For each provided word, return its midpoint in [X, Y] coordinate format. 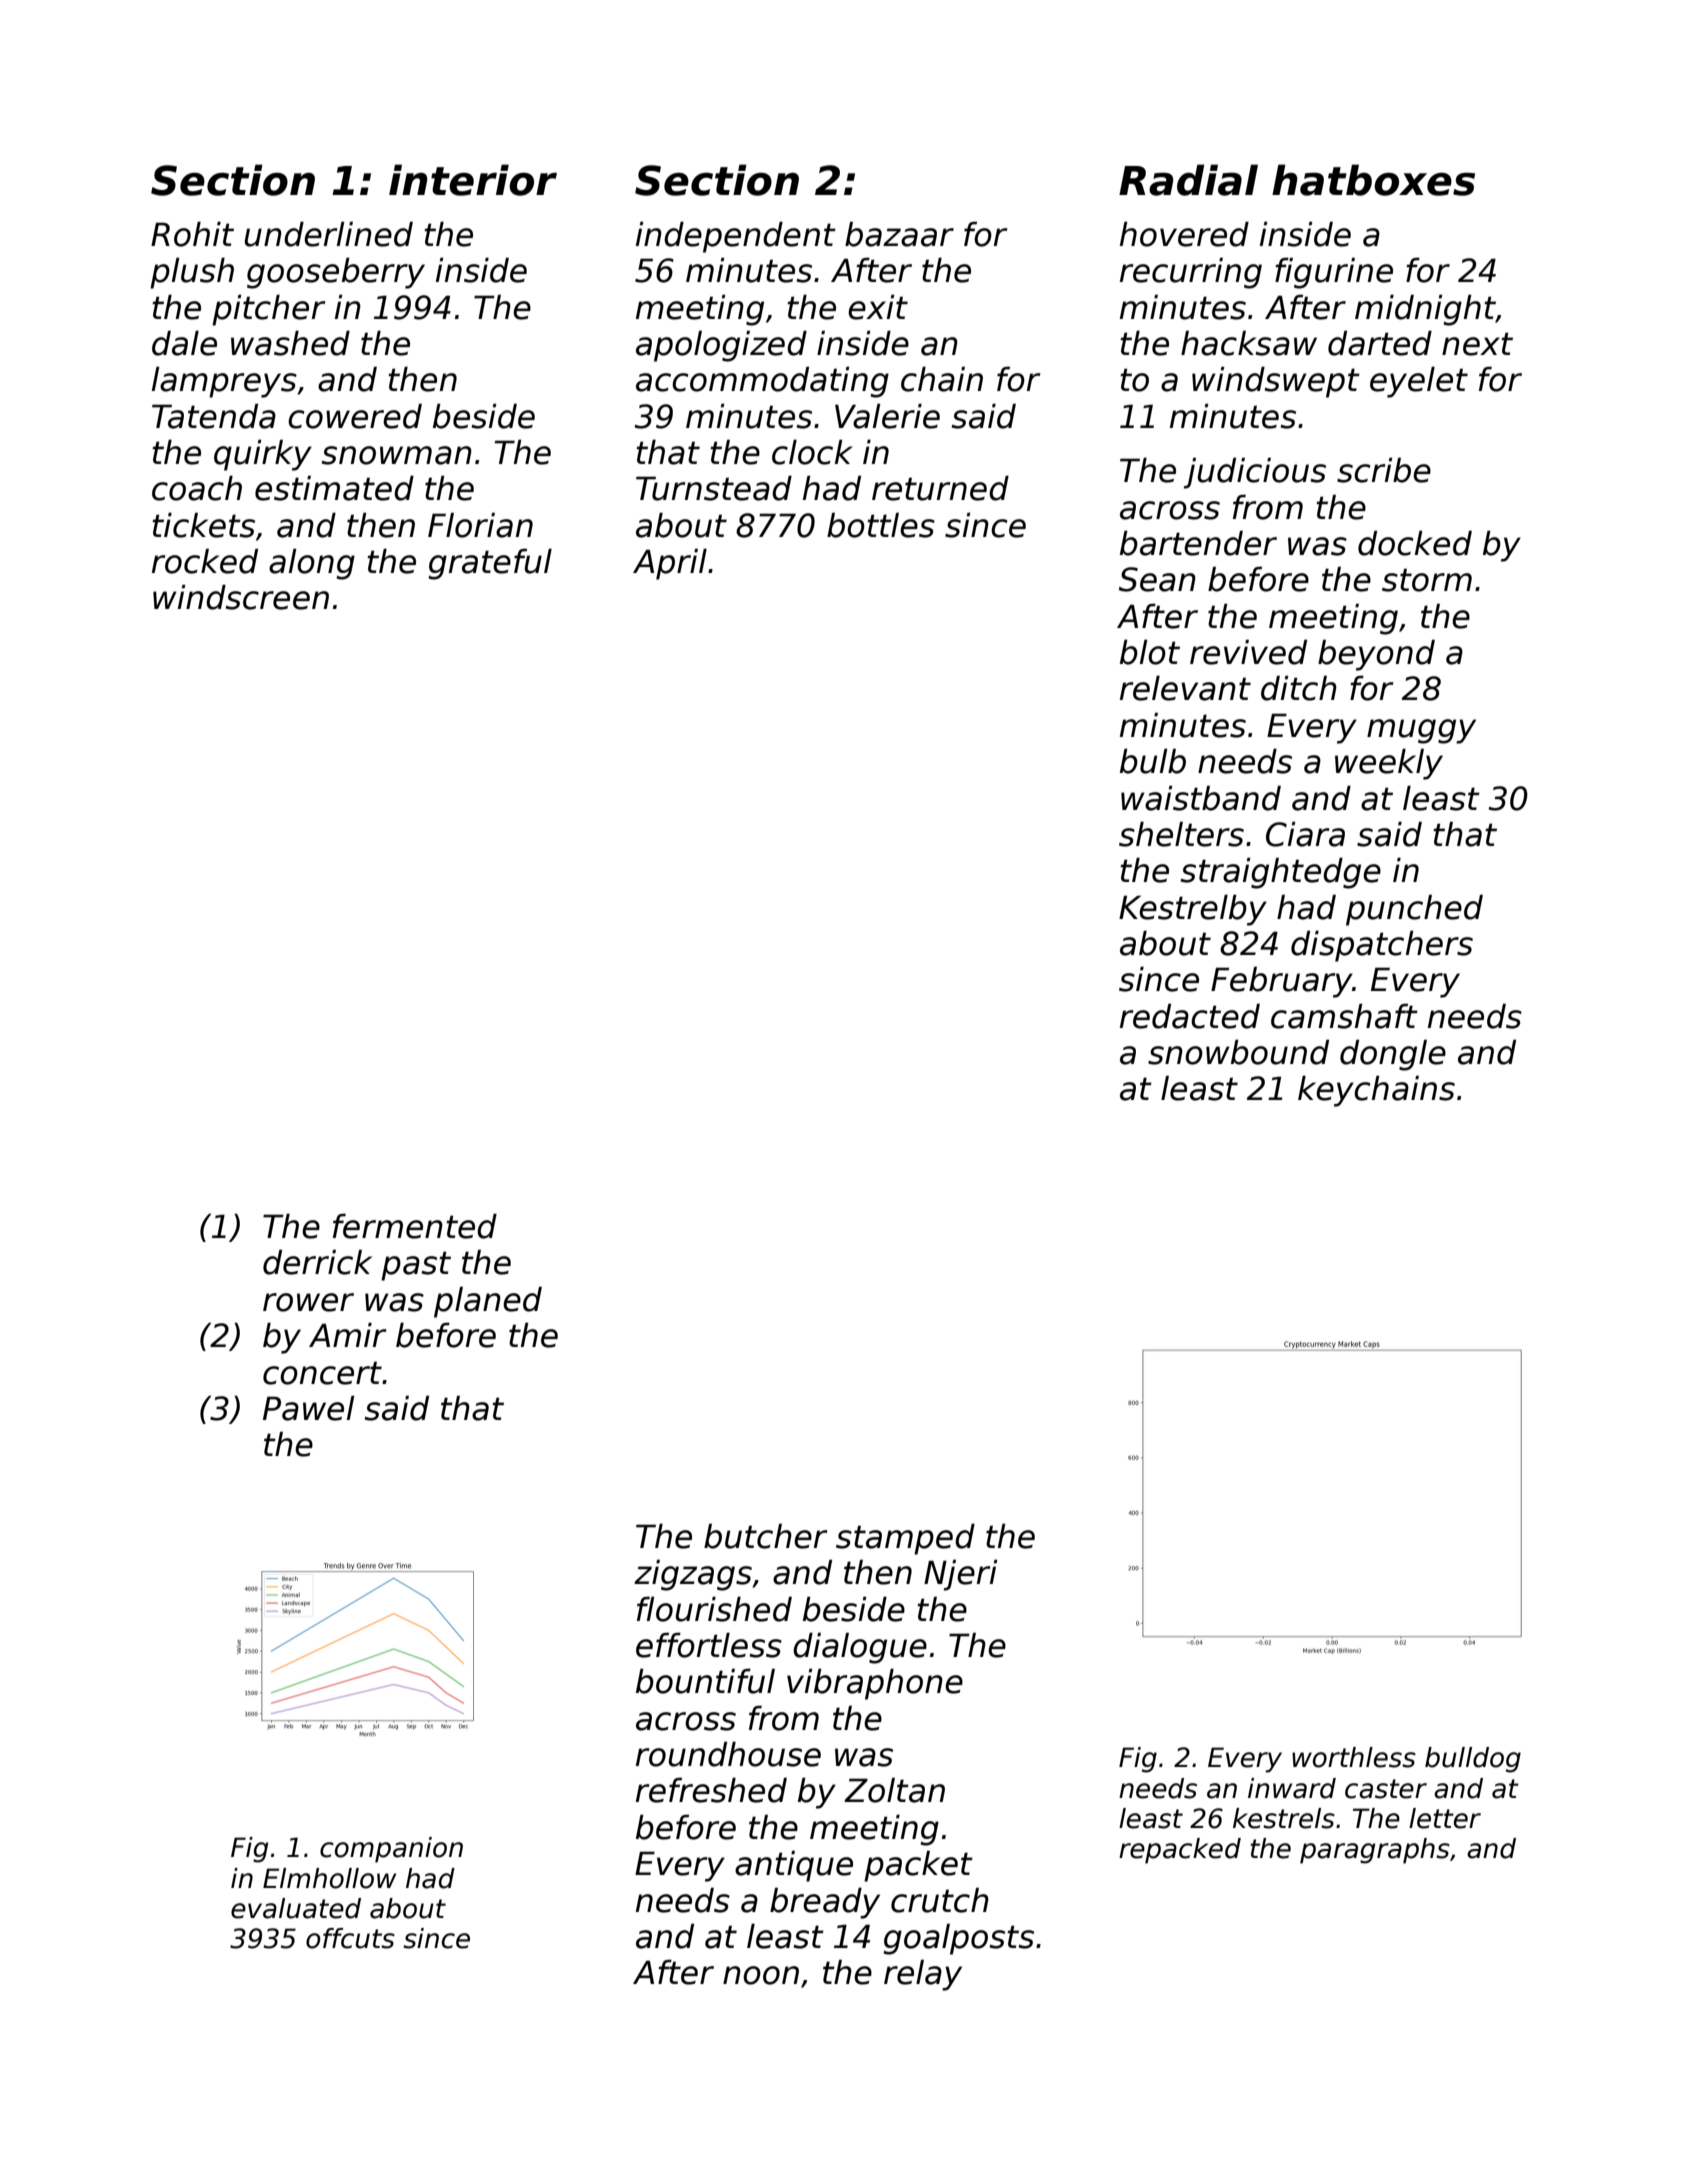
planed [488, 1302]
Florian [480, 525]
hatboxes [1373, 180]
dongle [1393, 1055]
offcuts [350, 1938]
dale [184, 343]
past [416, 1266]
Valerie [887, 416]
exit [878, 307]
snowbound [1238, 1052]
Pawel [309, 1408]
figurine [1334, 273]
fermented [415, 1226]
